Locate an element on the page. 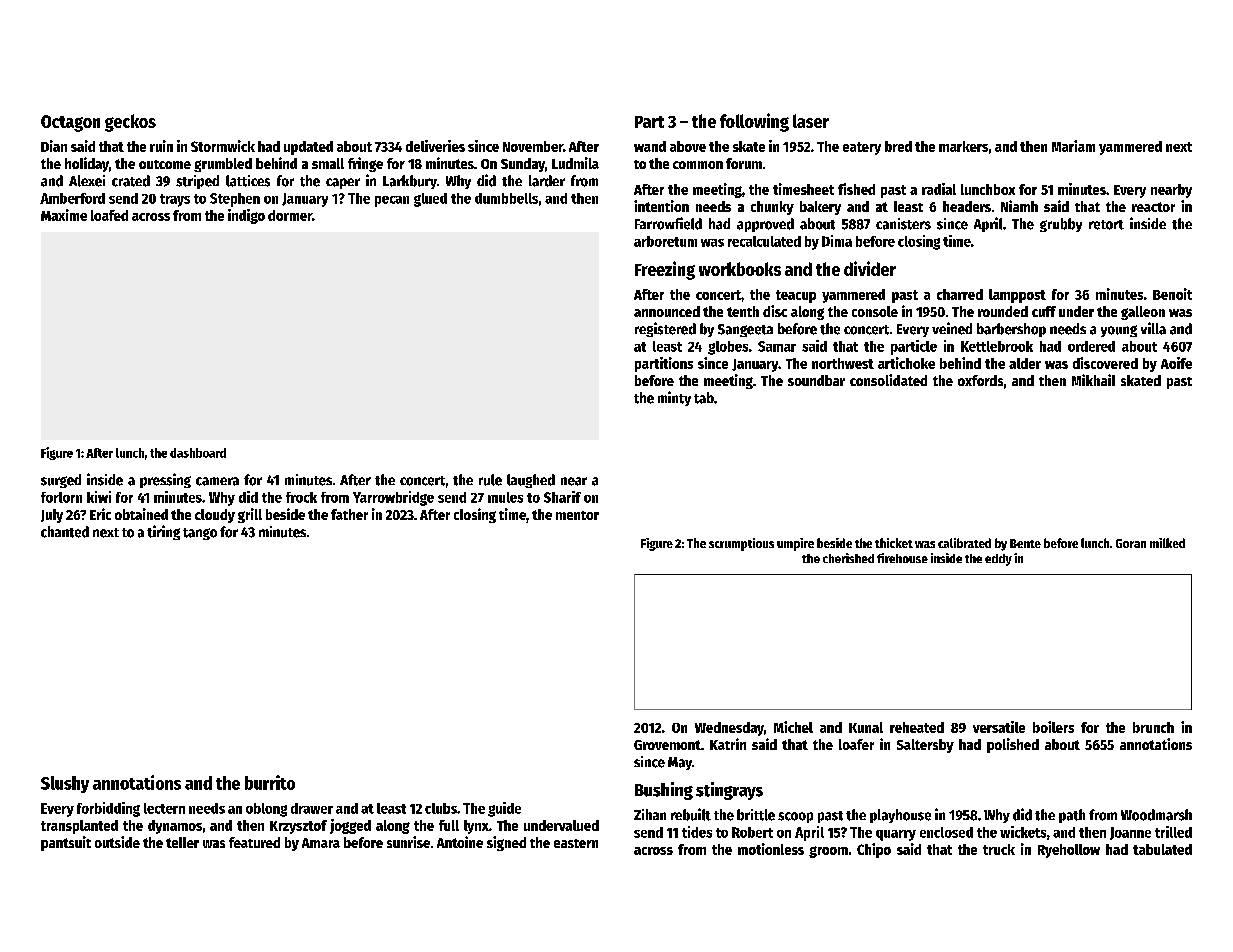 The height and width of the page is (952, 1233). chanted is located at coordinates (65, 532).
